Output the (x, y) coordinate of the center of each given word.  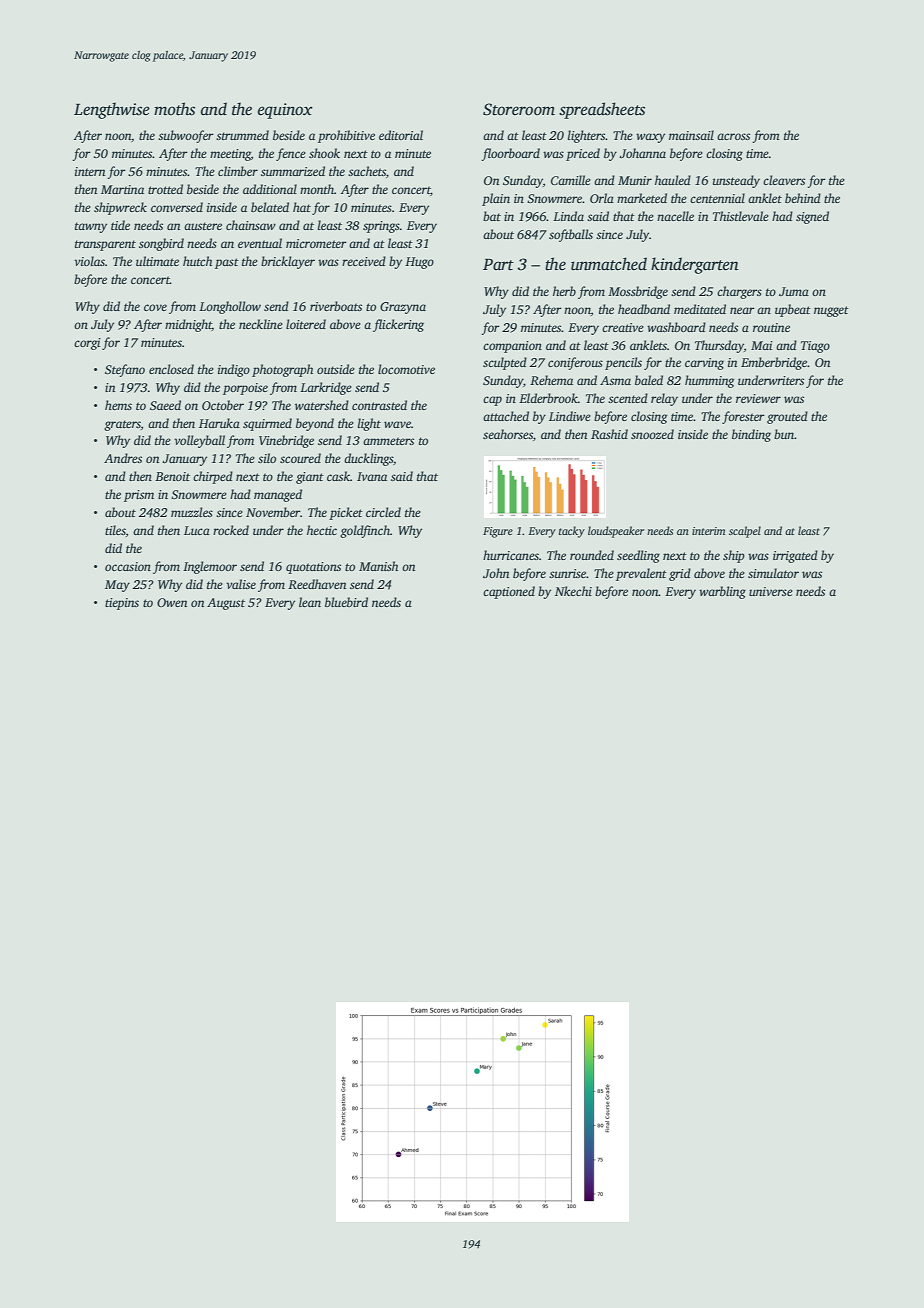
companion (512, 347)
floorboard (510, 154)
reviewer (758, 398)
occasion (128, 566)
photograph (282, 370)
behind (803, 198)
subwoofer (186, 136)
